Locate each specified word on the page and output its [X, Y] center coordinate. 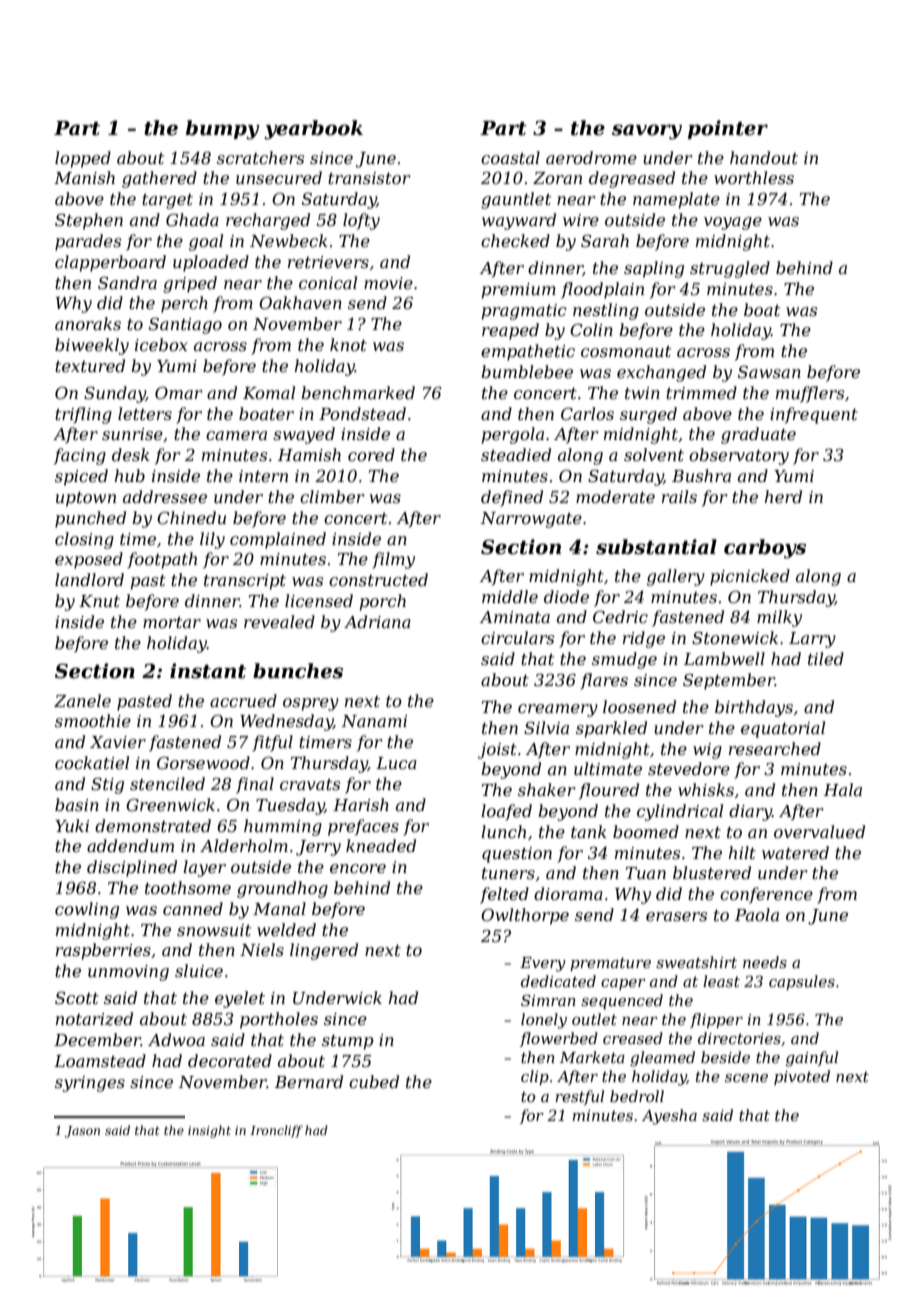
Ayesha [669, 1117]
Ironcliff [276, 1131]
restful [579, 1097]
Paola [757, 914]
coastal [510, 157]
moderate [615, 496]
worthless [754, 177]
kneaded [381, 845]
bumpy [223, 130]
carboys [765, 549]
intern [263, 476]
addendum [130, 845]
